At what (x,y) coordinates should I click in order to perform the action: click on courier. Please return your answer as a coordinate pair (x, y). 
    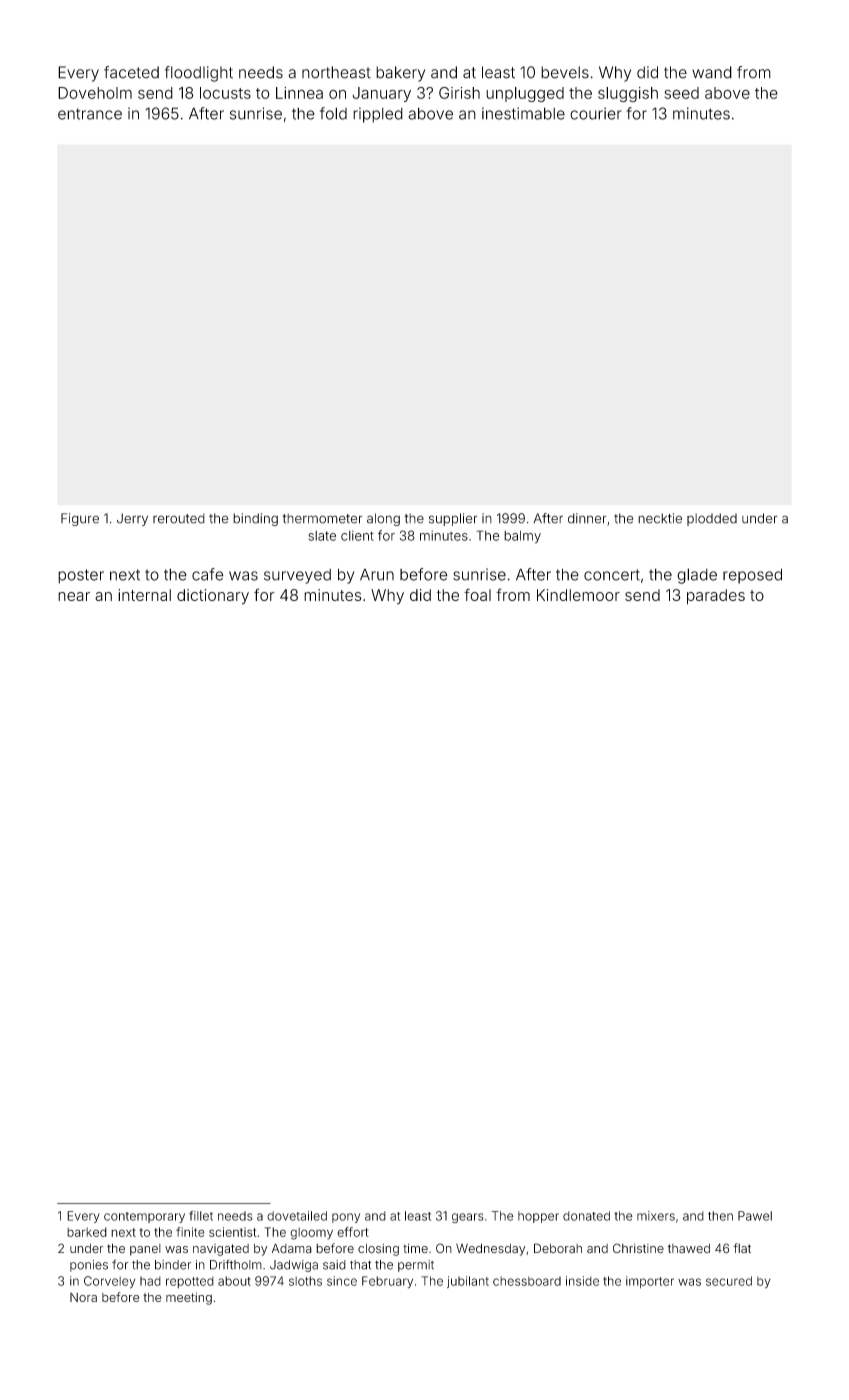
    Looking at the image, I should click on (596, 113).
